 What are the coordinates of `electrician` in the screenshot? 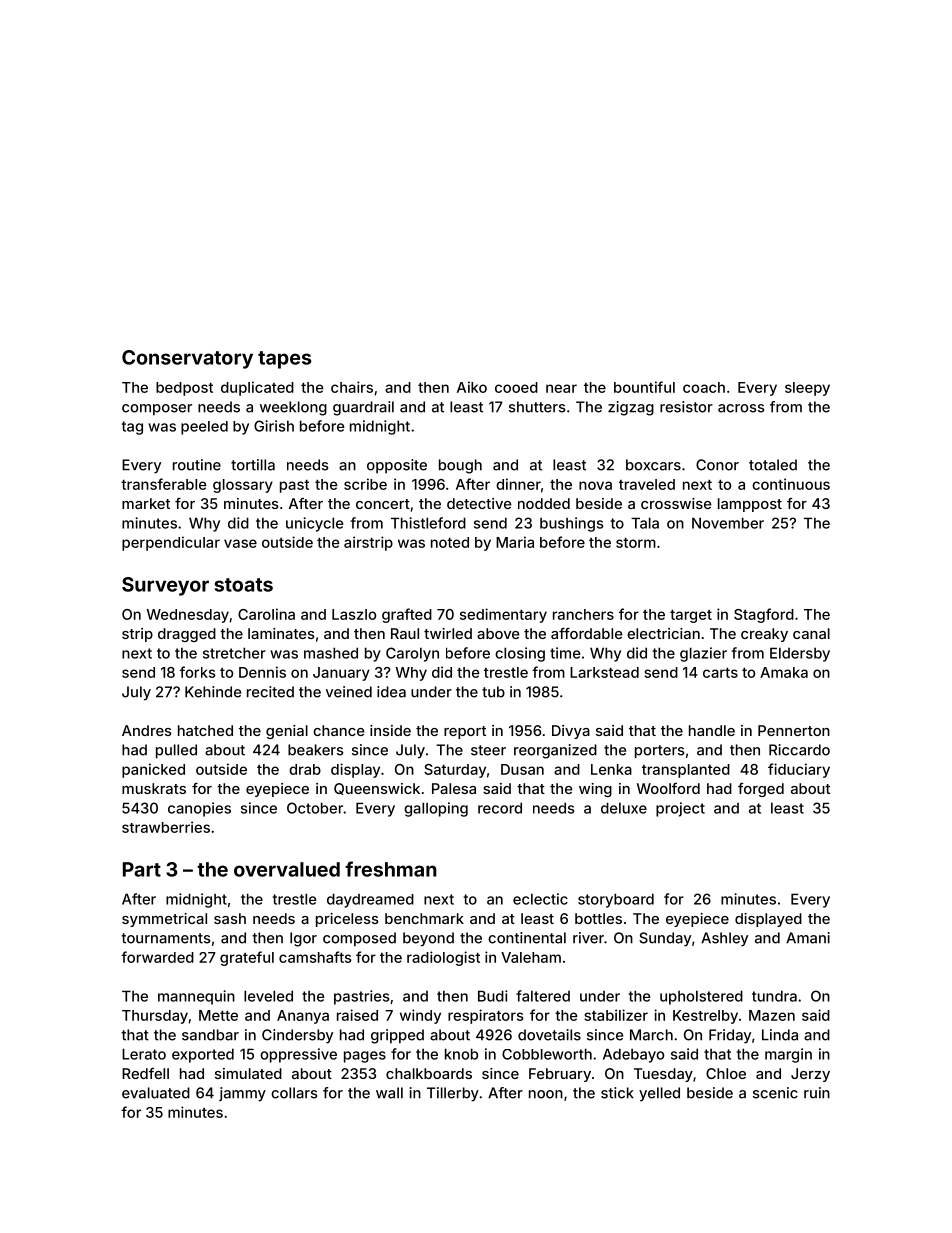 It's located at (663, 633).
